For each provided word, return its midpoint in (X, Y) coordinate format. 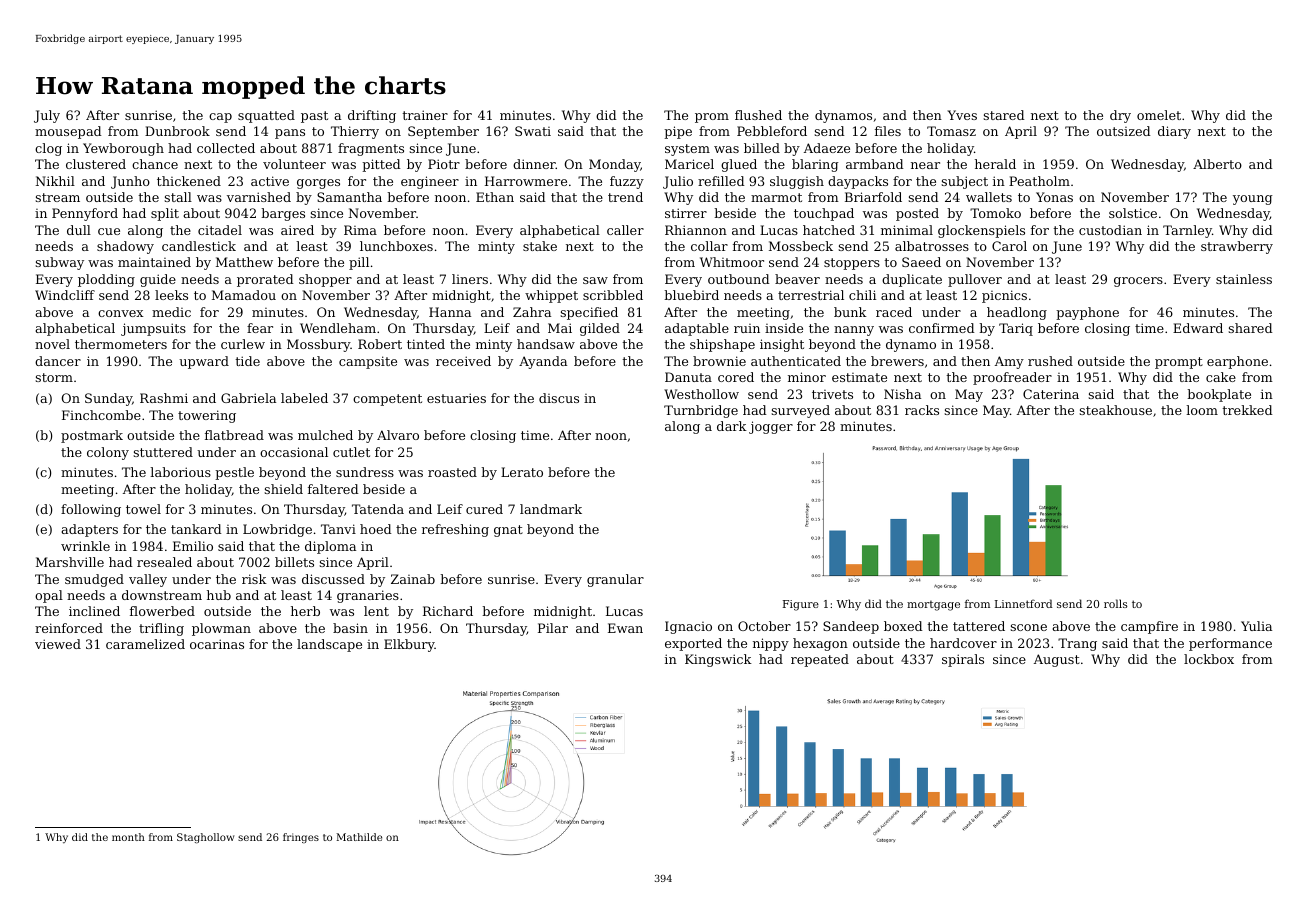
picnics (1004, 296)
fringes (301, 838)
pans (290, 134)
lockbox (1209, 659)
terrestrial (811, 295)
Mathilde (359, 837)
